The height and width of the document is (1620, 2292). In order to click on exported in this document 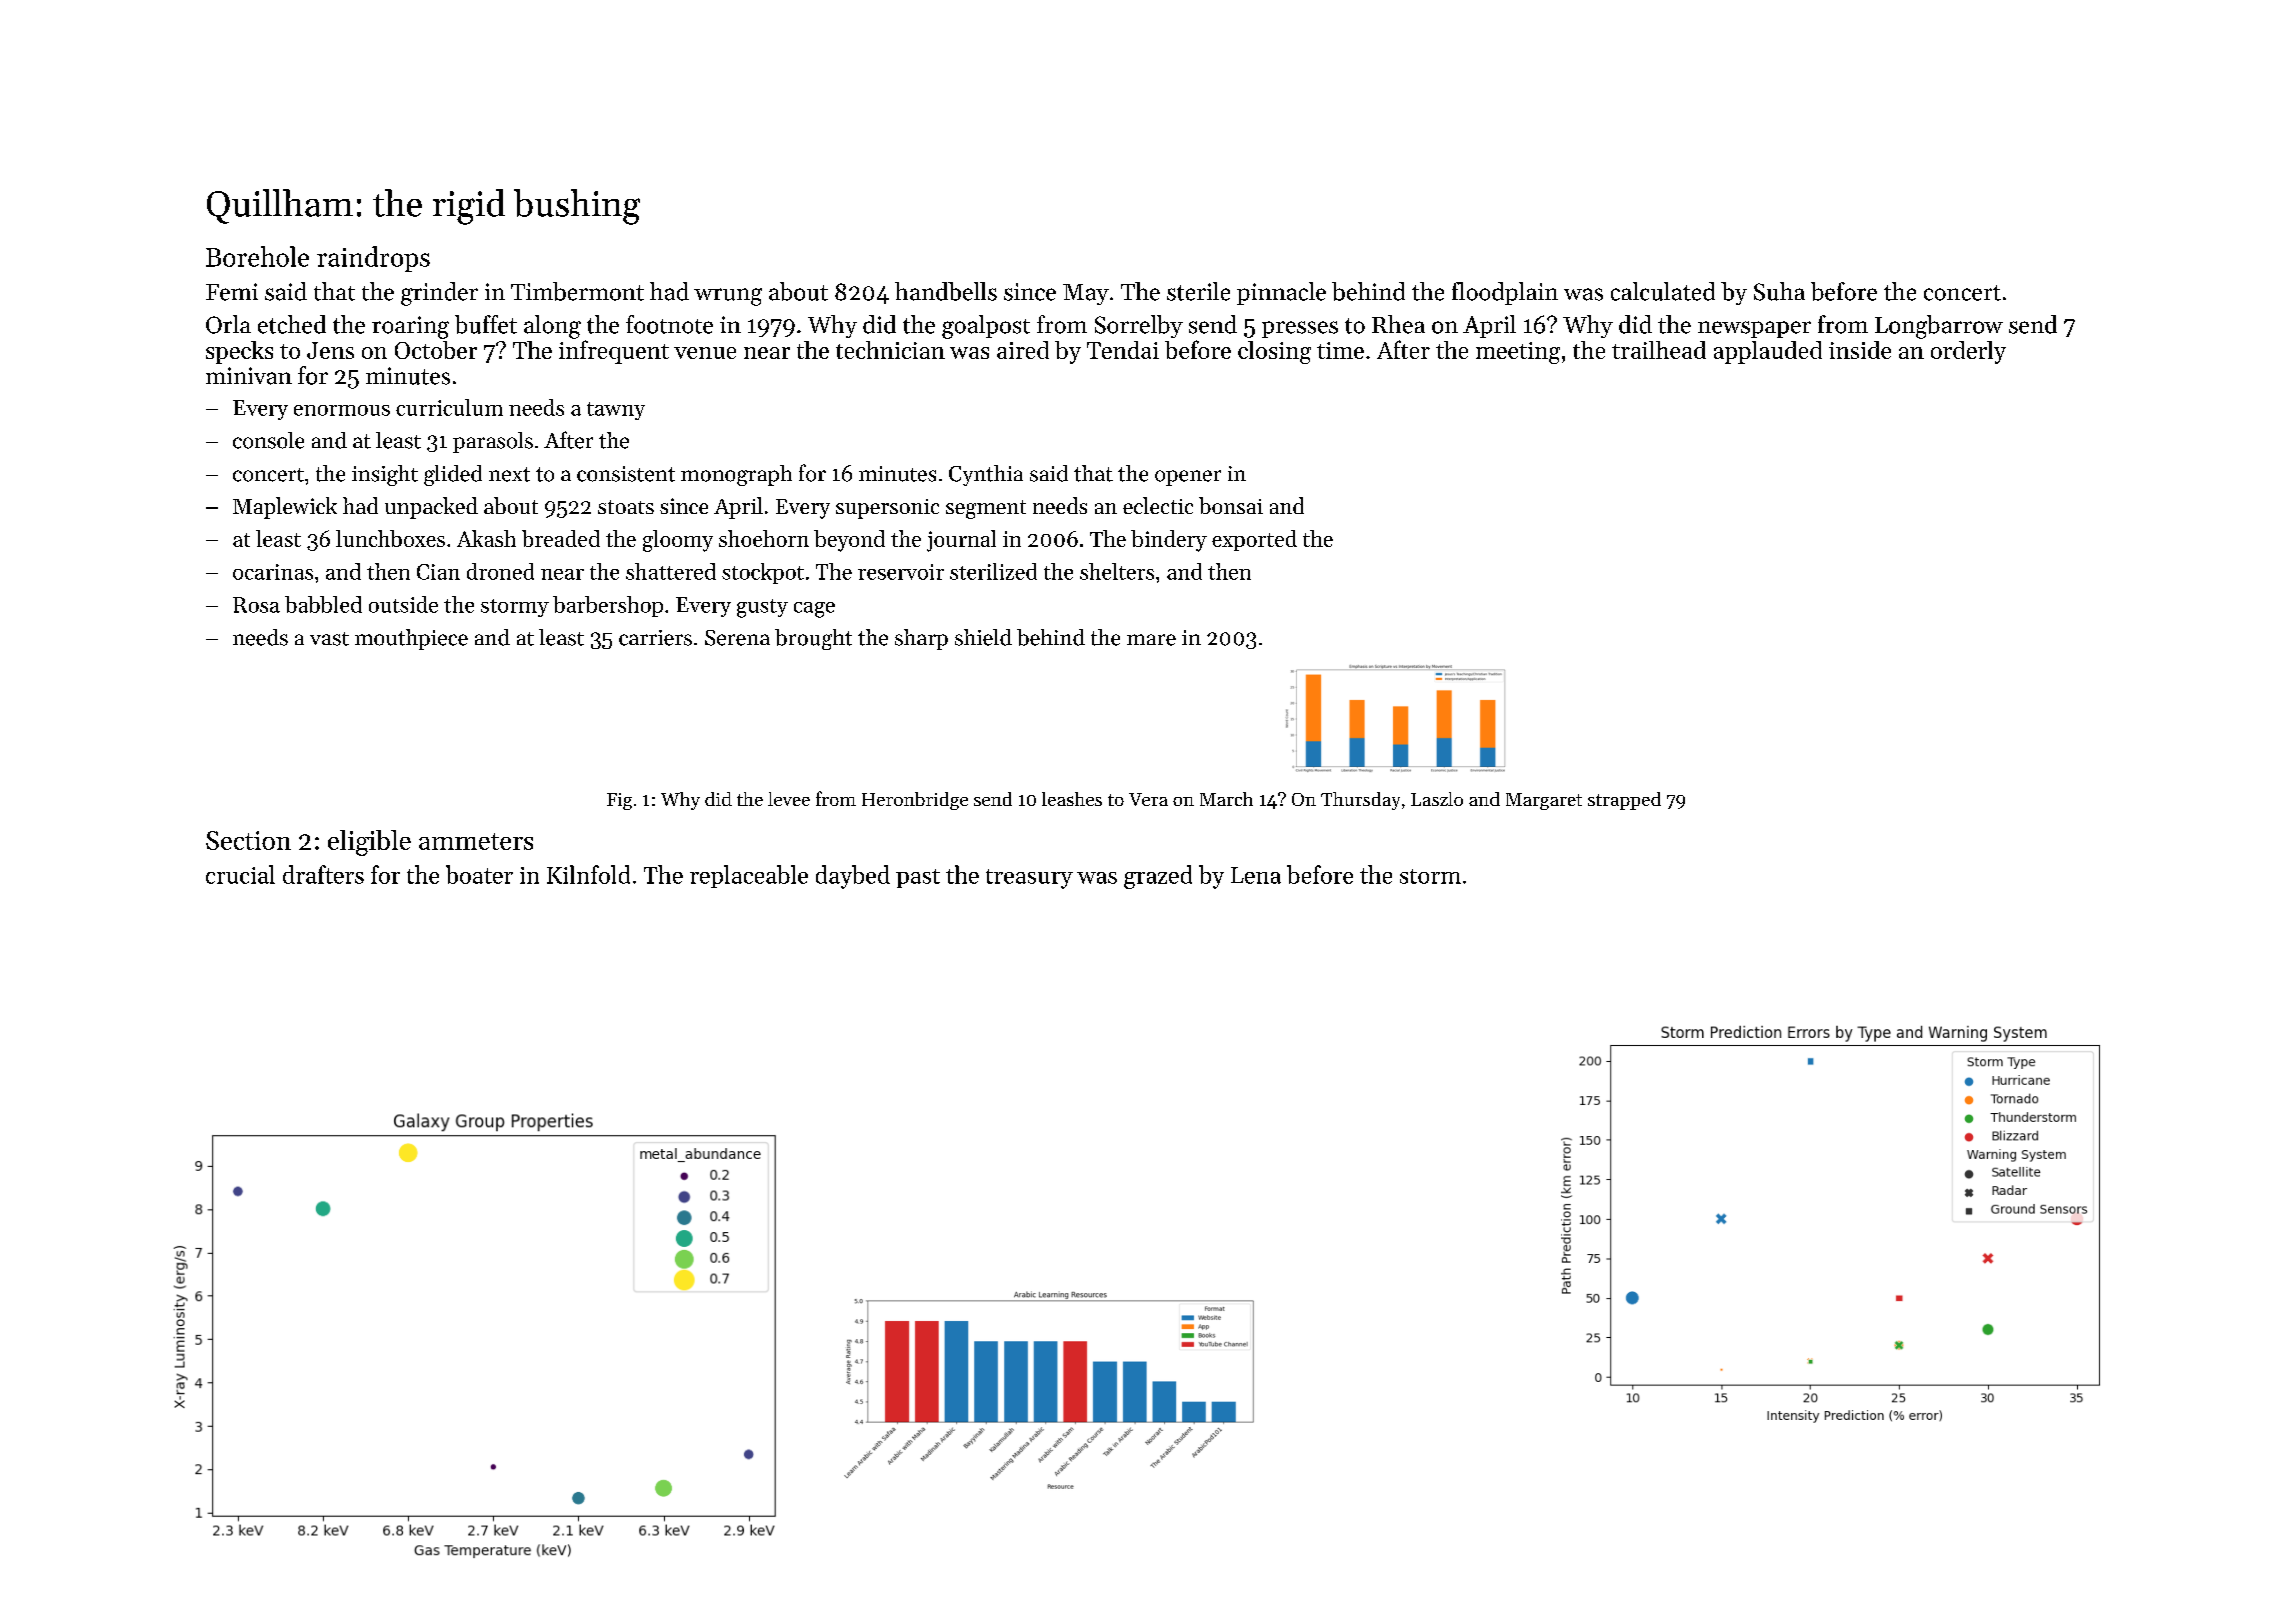, I will do `click(1254, 540)`.
